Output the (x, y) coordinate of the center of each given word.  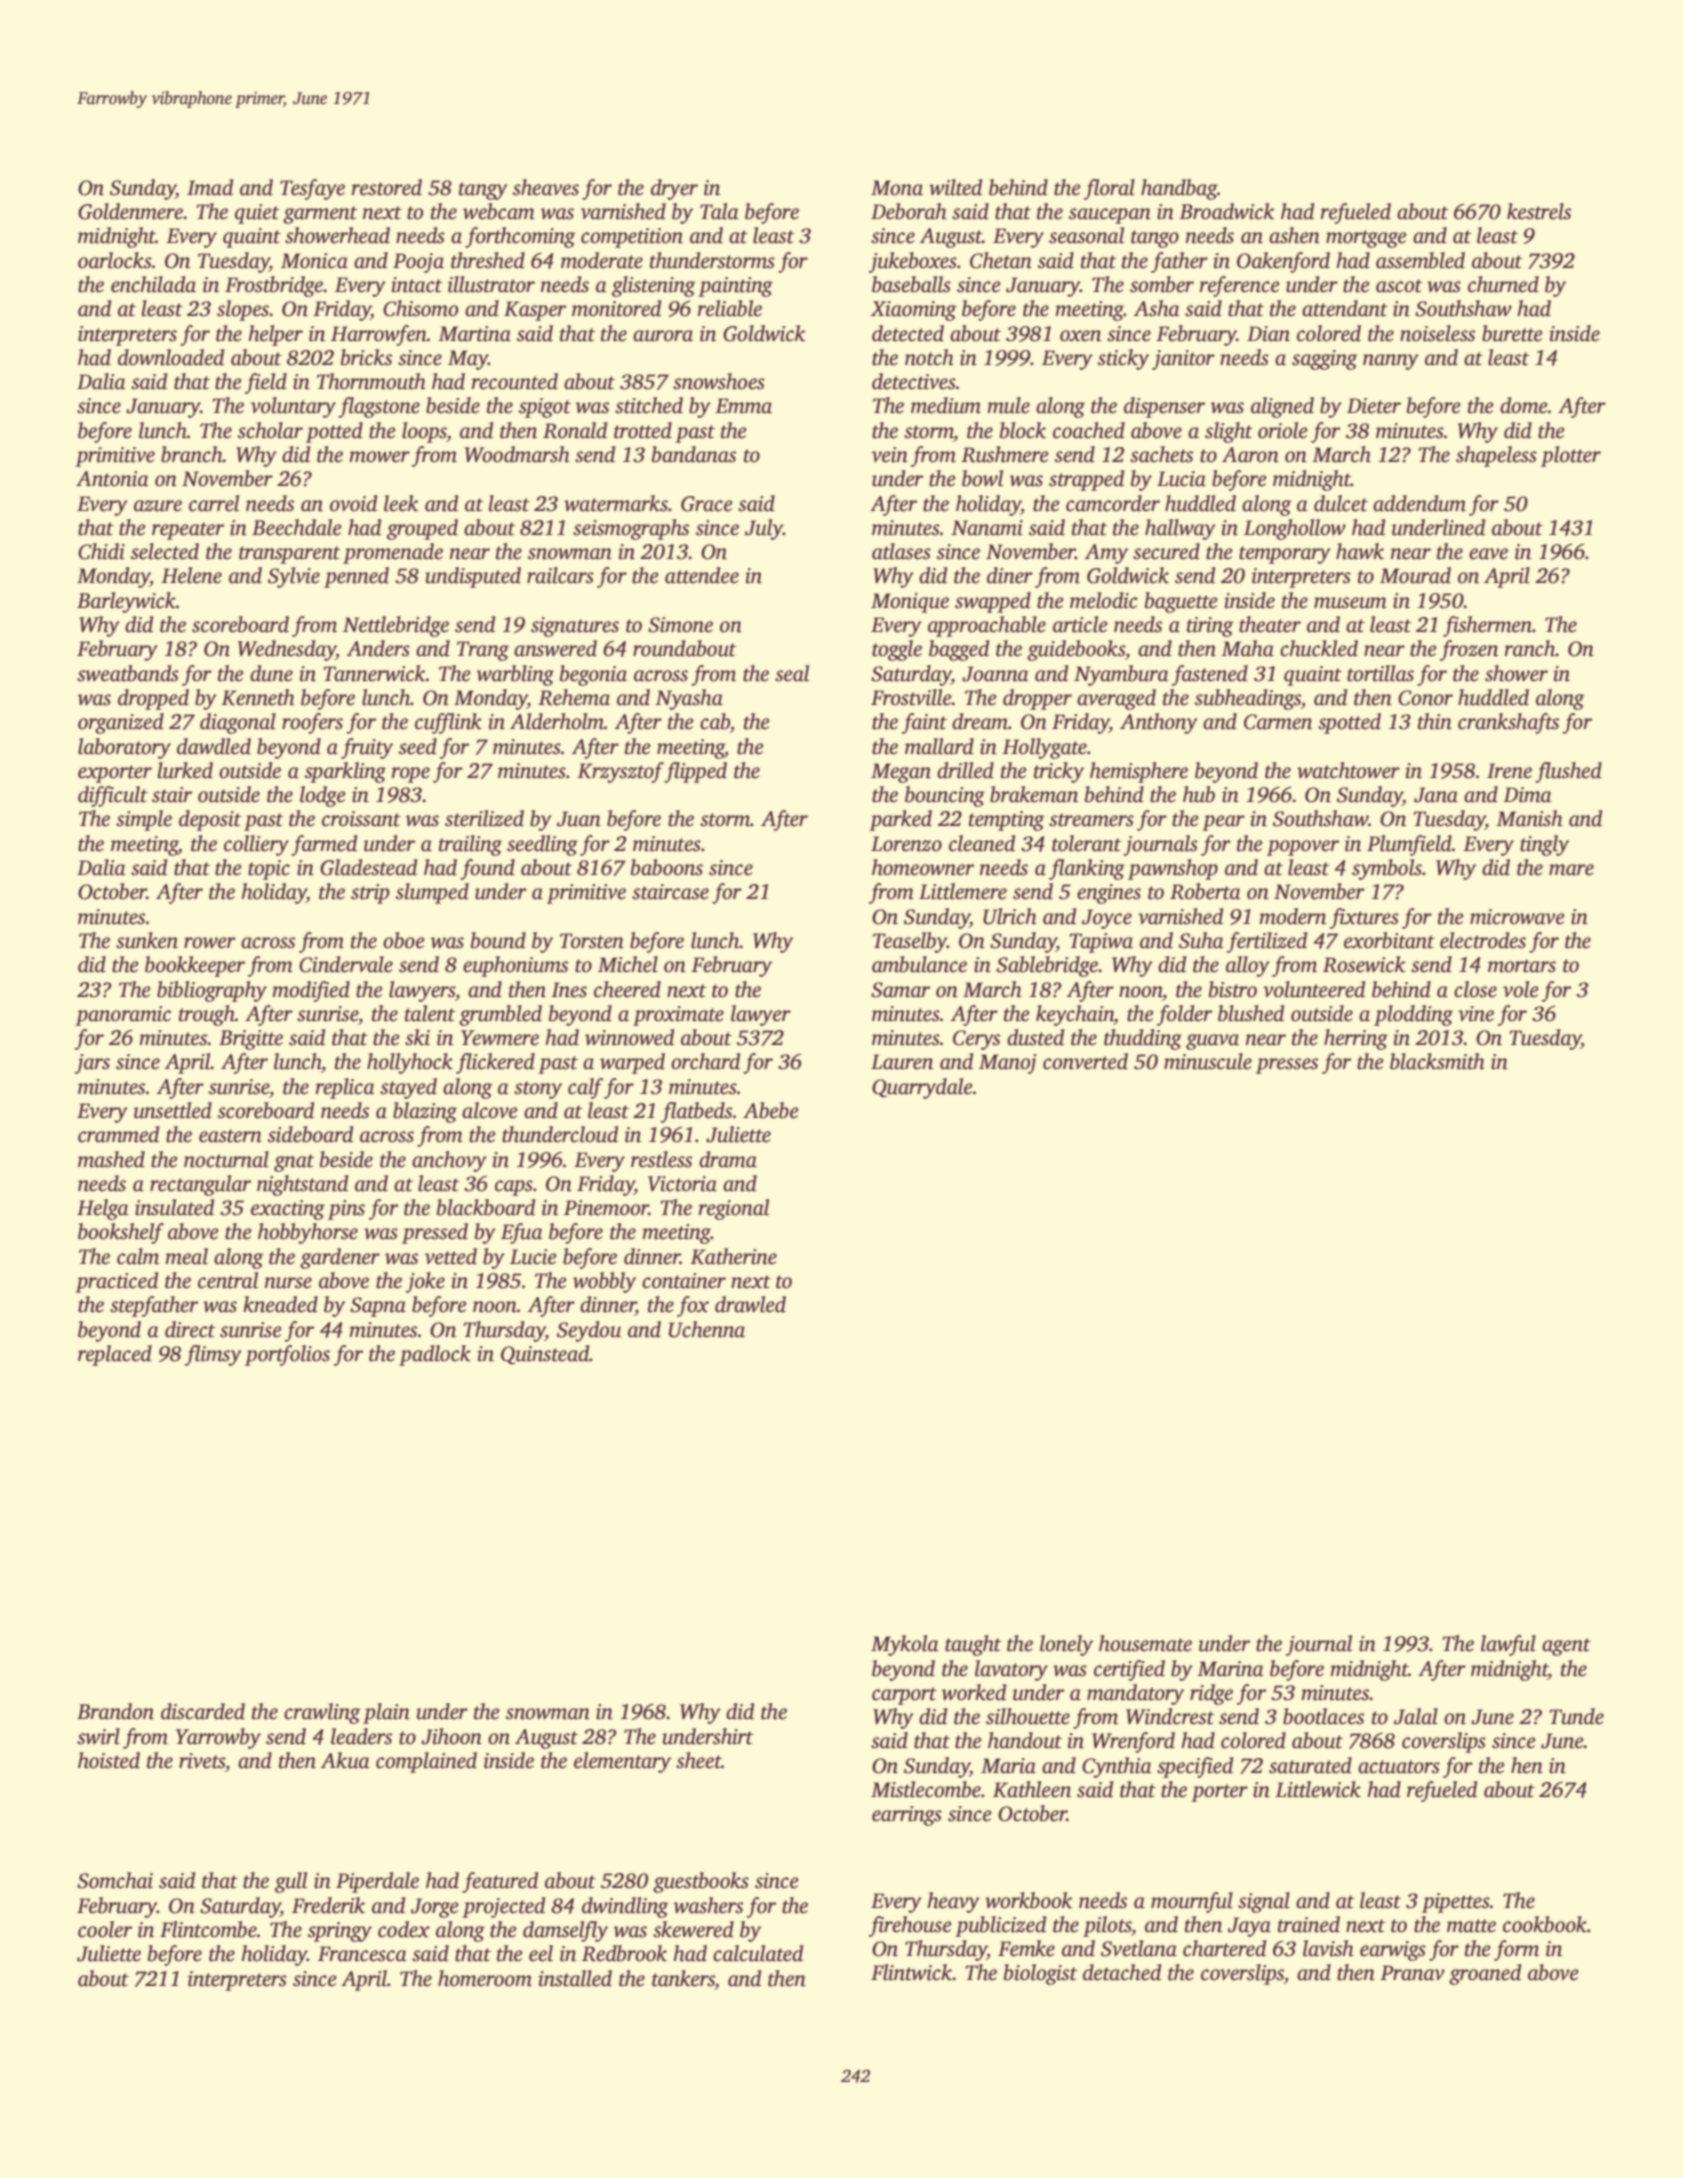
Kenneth (258, 697)
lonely (1066, 1645)
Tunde (1576, 1716)
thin (1435, 721)
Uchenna (707, 1329)
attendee (702, 575)
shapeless (1496, 456)
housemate (1145, 1643)
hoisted (109, 1760)
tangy (483, 191)
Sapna (378, 1307)
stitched (649, 405)
